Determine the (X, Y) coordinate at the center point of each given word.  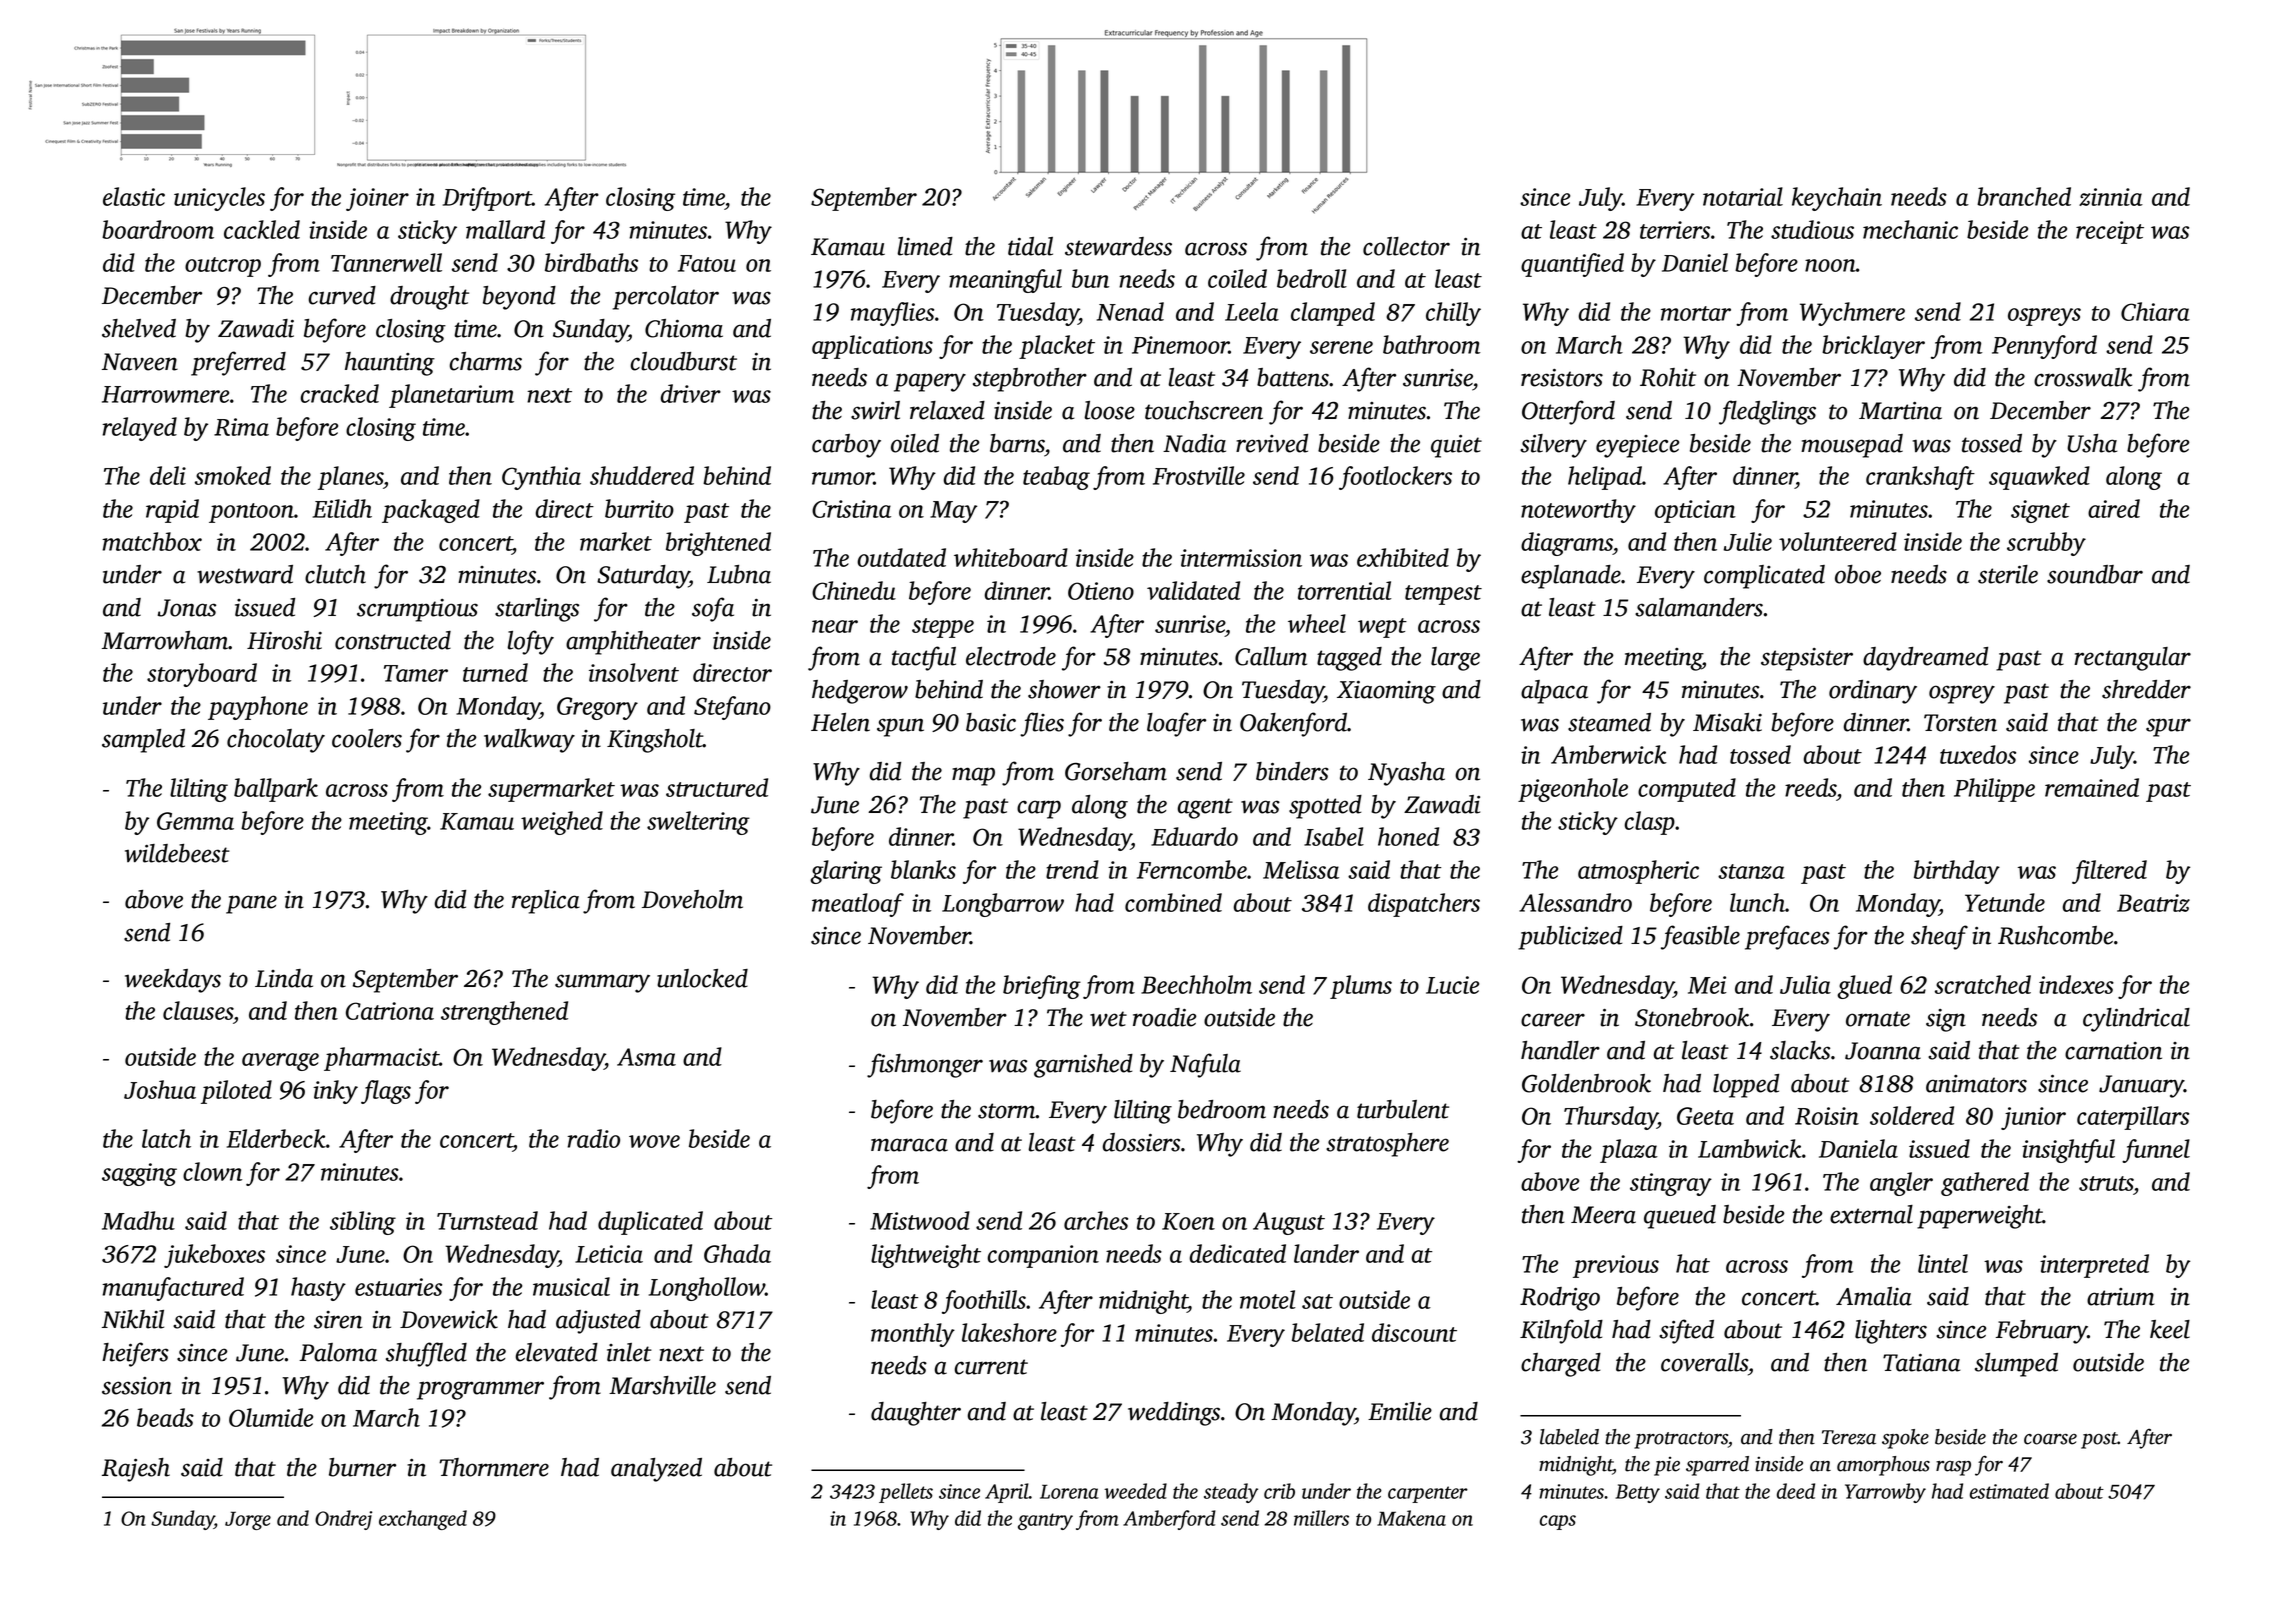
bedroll (1312, 278)
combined (1173, 902)
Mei (1707, 985)
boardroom (158, 229)
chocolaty (276, 741)
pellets (906, 1493)
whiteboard (1011, 557)
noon (1830, 265)
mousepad (1852, 446)
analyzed (656, 1470)
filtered (2109, 872)
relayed (139, 429)
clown (212, 1171)
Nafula (1205, 1065)
